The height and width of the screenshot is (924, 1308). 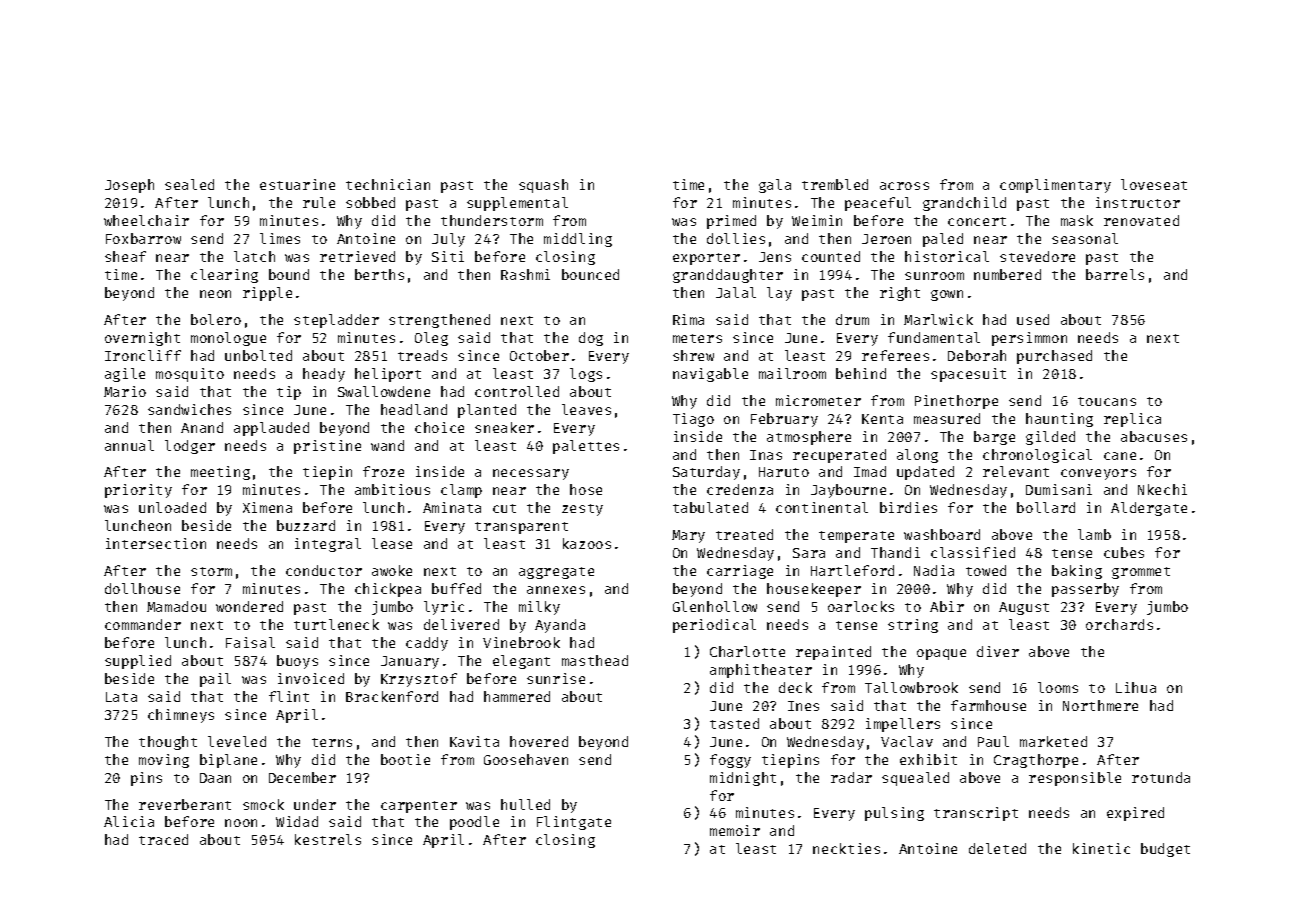 I want to click on deleted, so click(x=997, y=848).
